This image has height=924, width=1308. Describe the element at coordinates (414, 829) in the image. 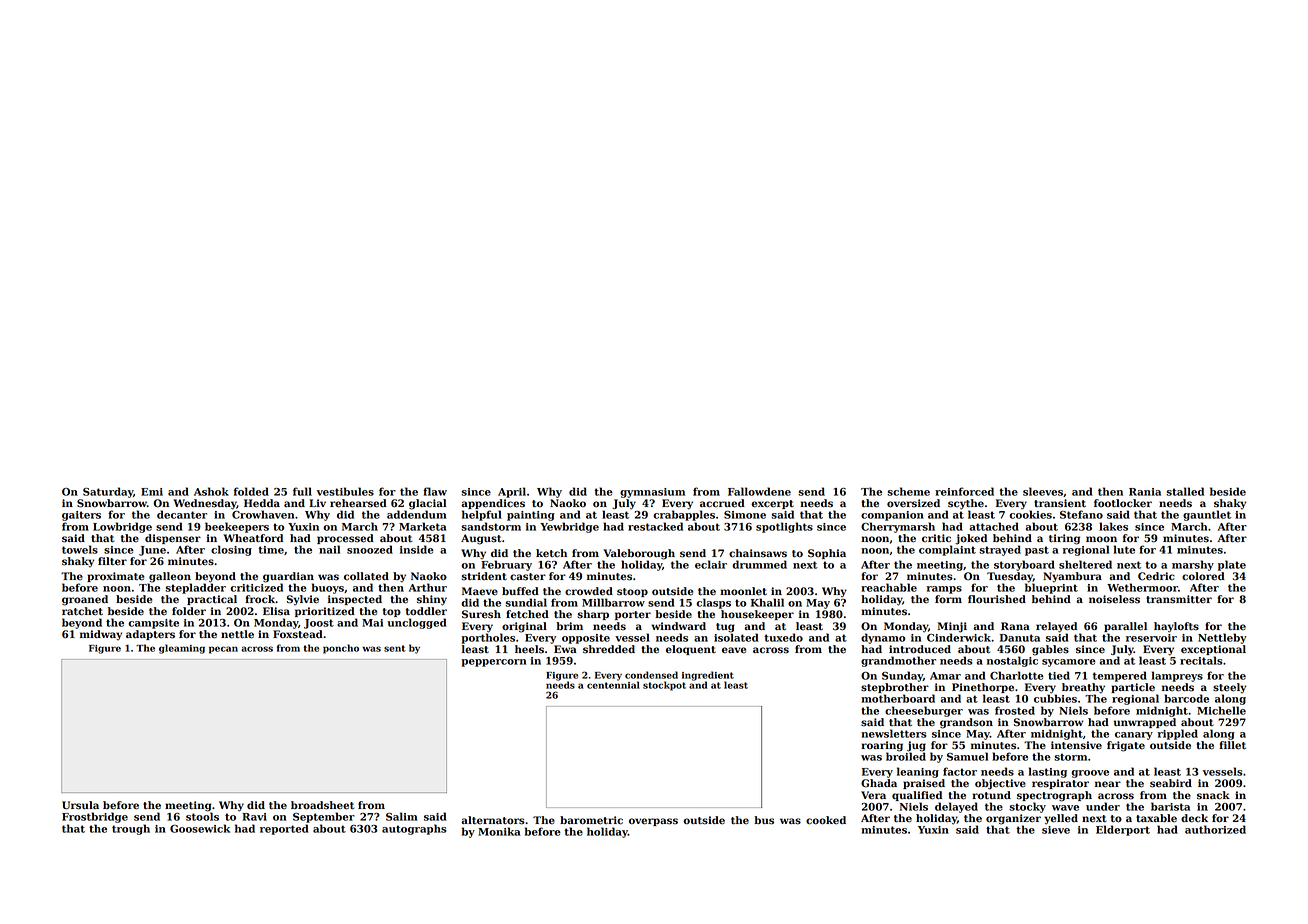

I see `autographs` at that location.
